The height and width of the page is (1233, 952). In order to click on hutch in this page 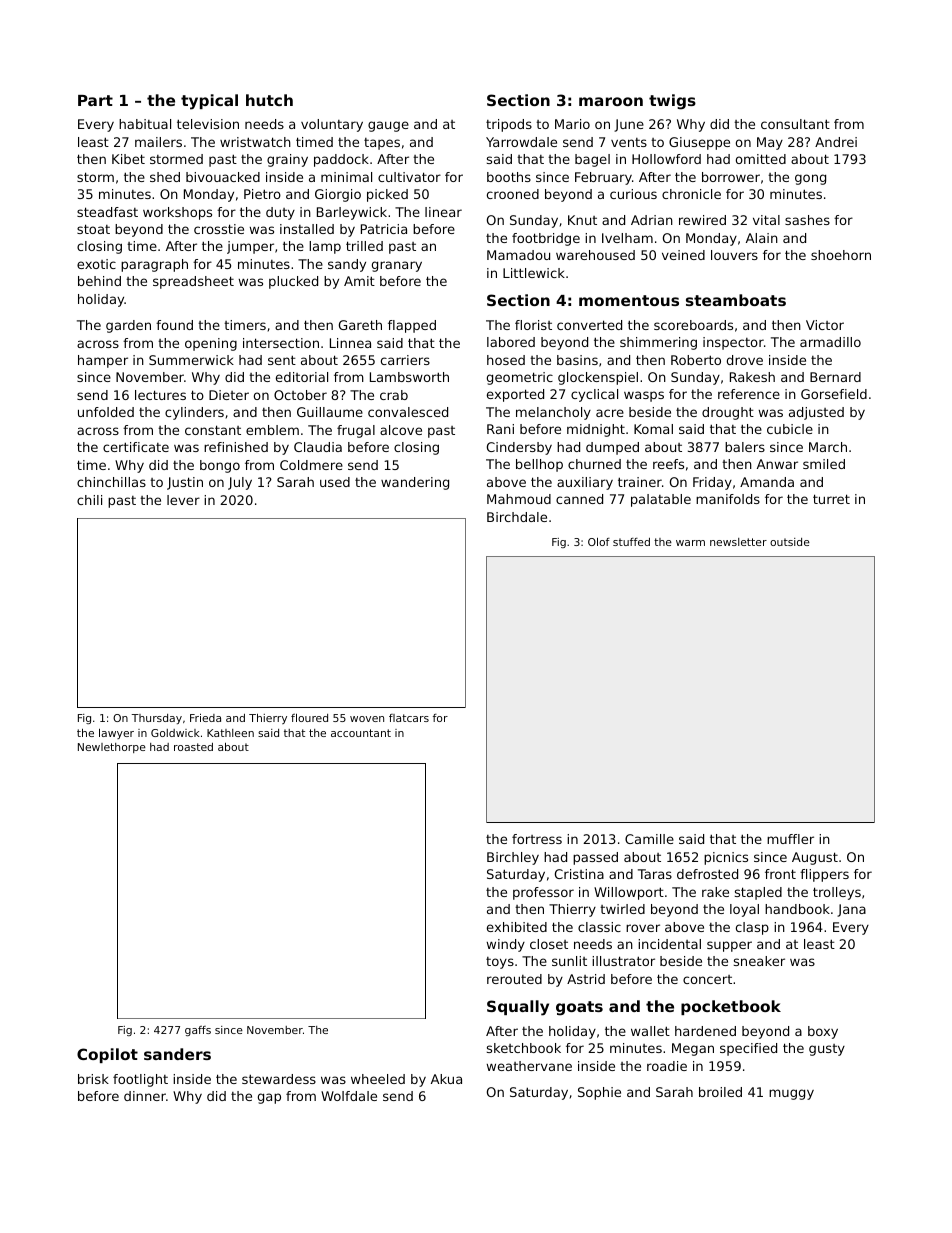, I will do `click(269, 100)`.
